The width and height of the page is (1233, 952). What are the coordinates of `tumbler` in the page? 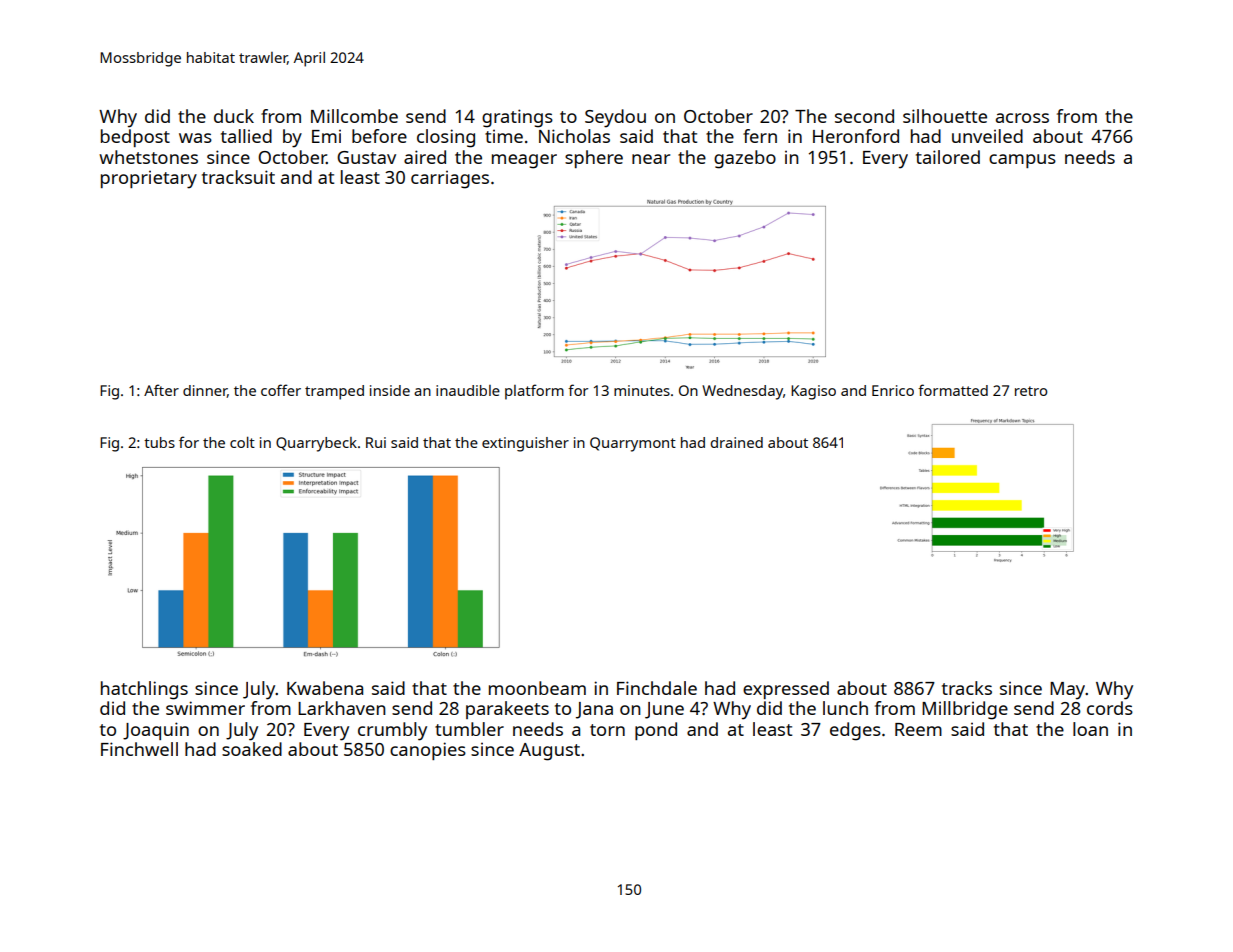 It's located at (469, 729).
